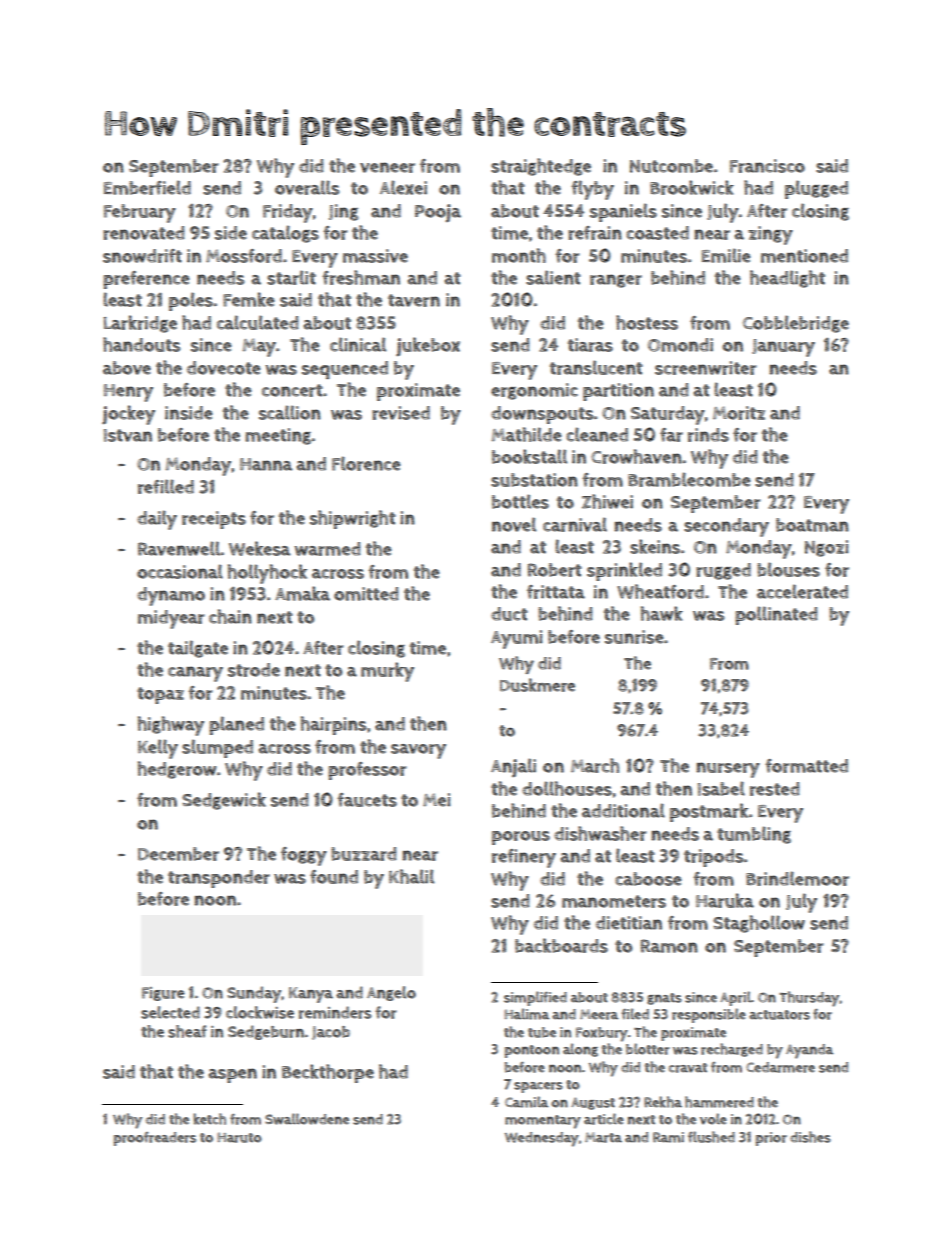 This screenshot has height=1233, width=952. Describe the element at coordinates (767, 166) in the screenshot. I see `Francisco` at that location.
